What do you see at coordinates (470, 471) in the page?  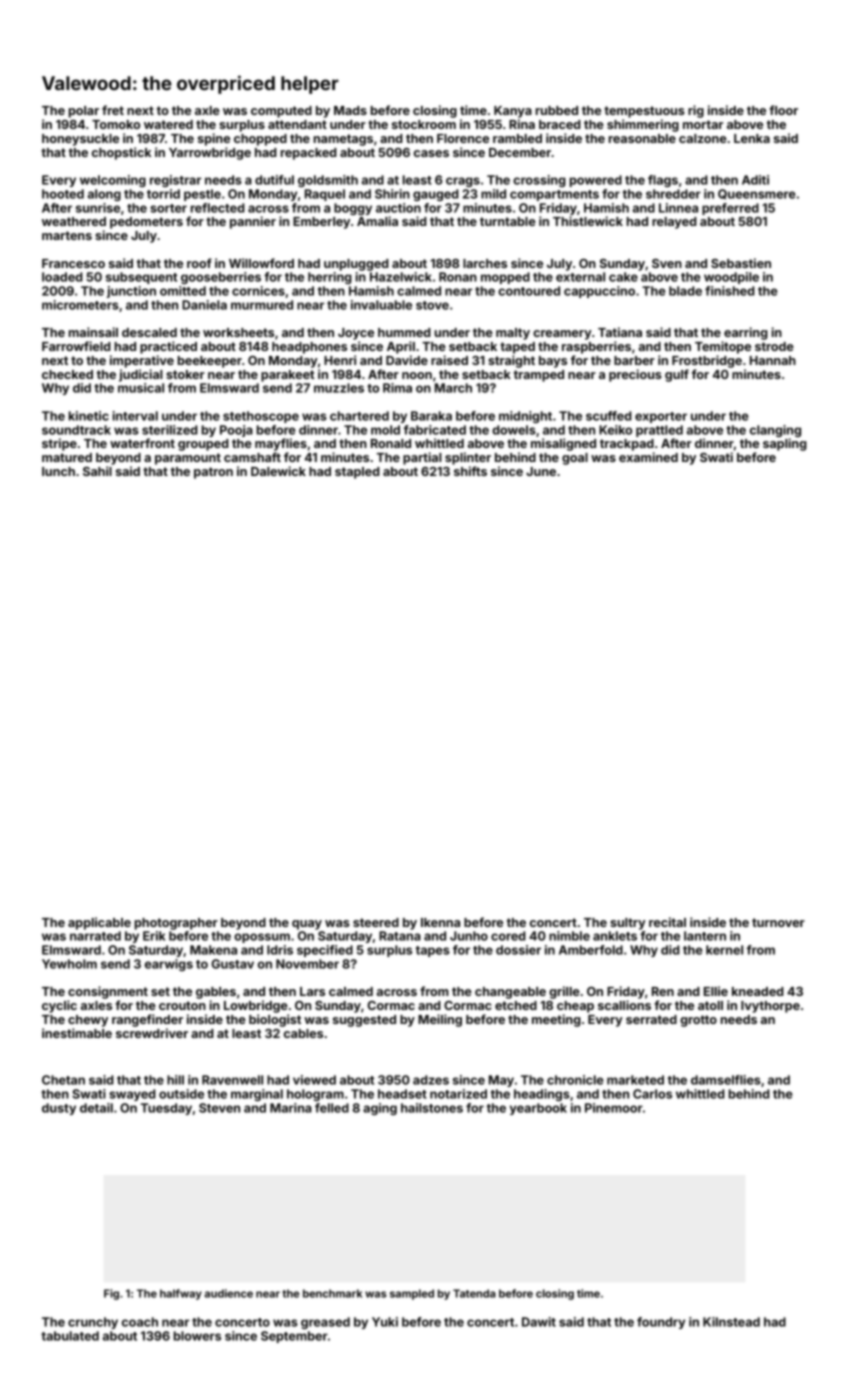 I see `shifts` at bounding box center [470, 471].
